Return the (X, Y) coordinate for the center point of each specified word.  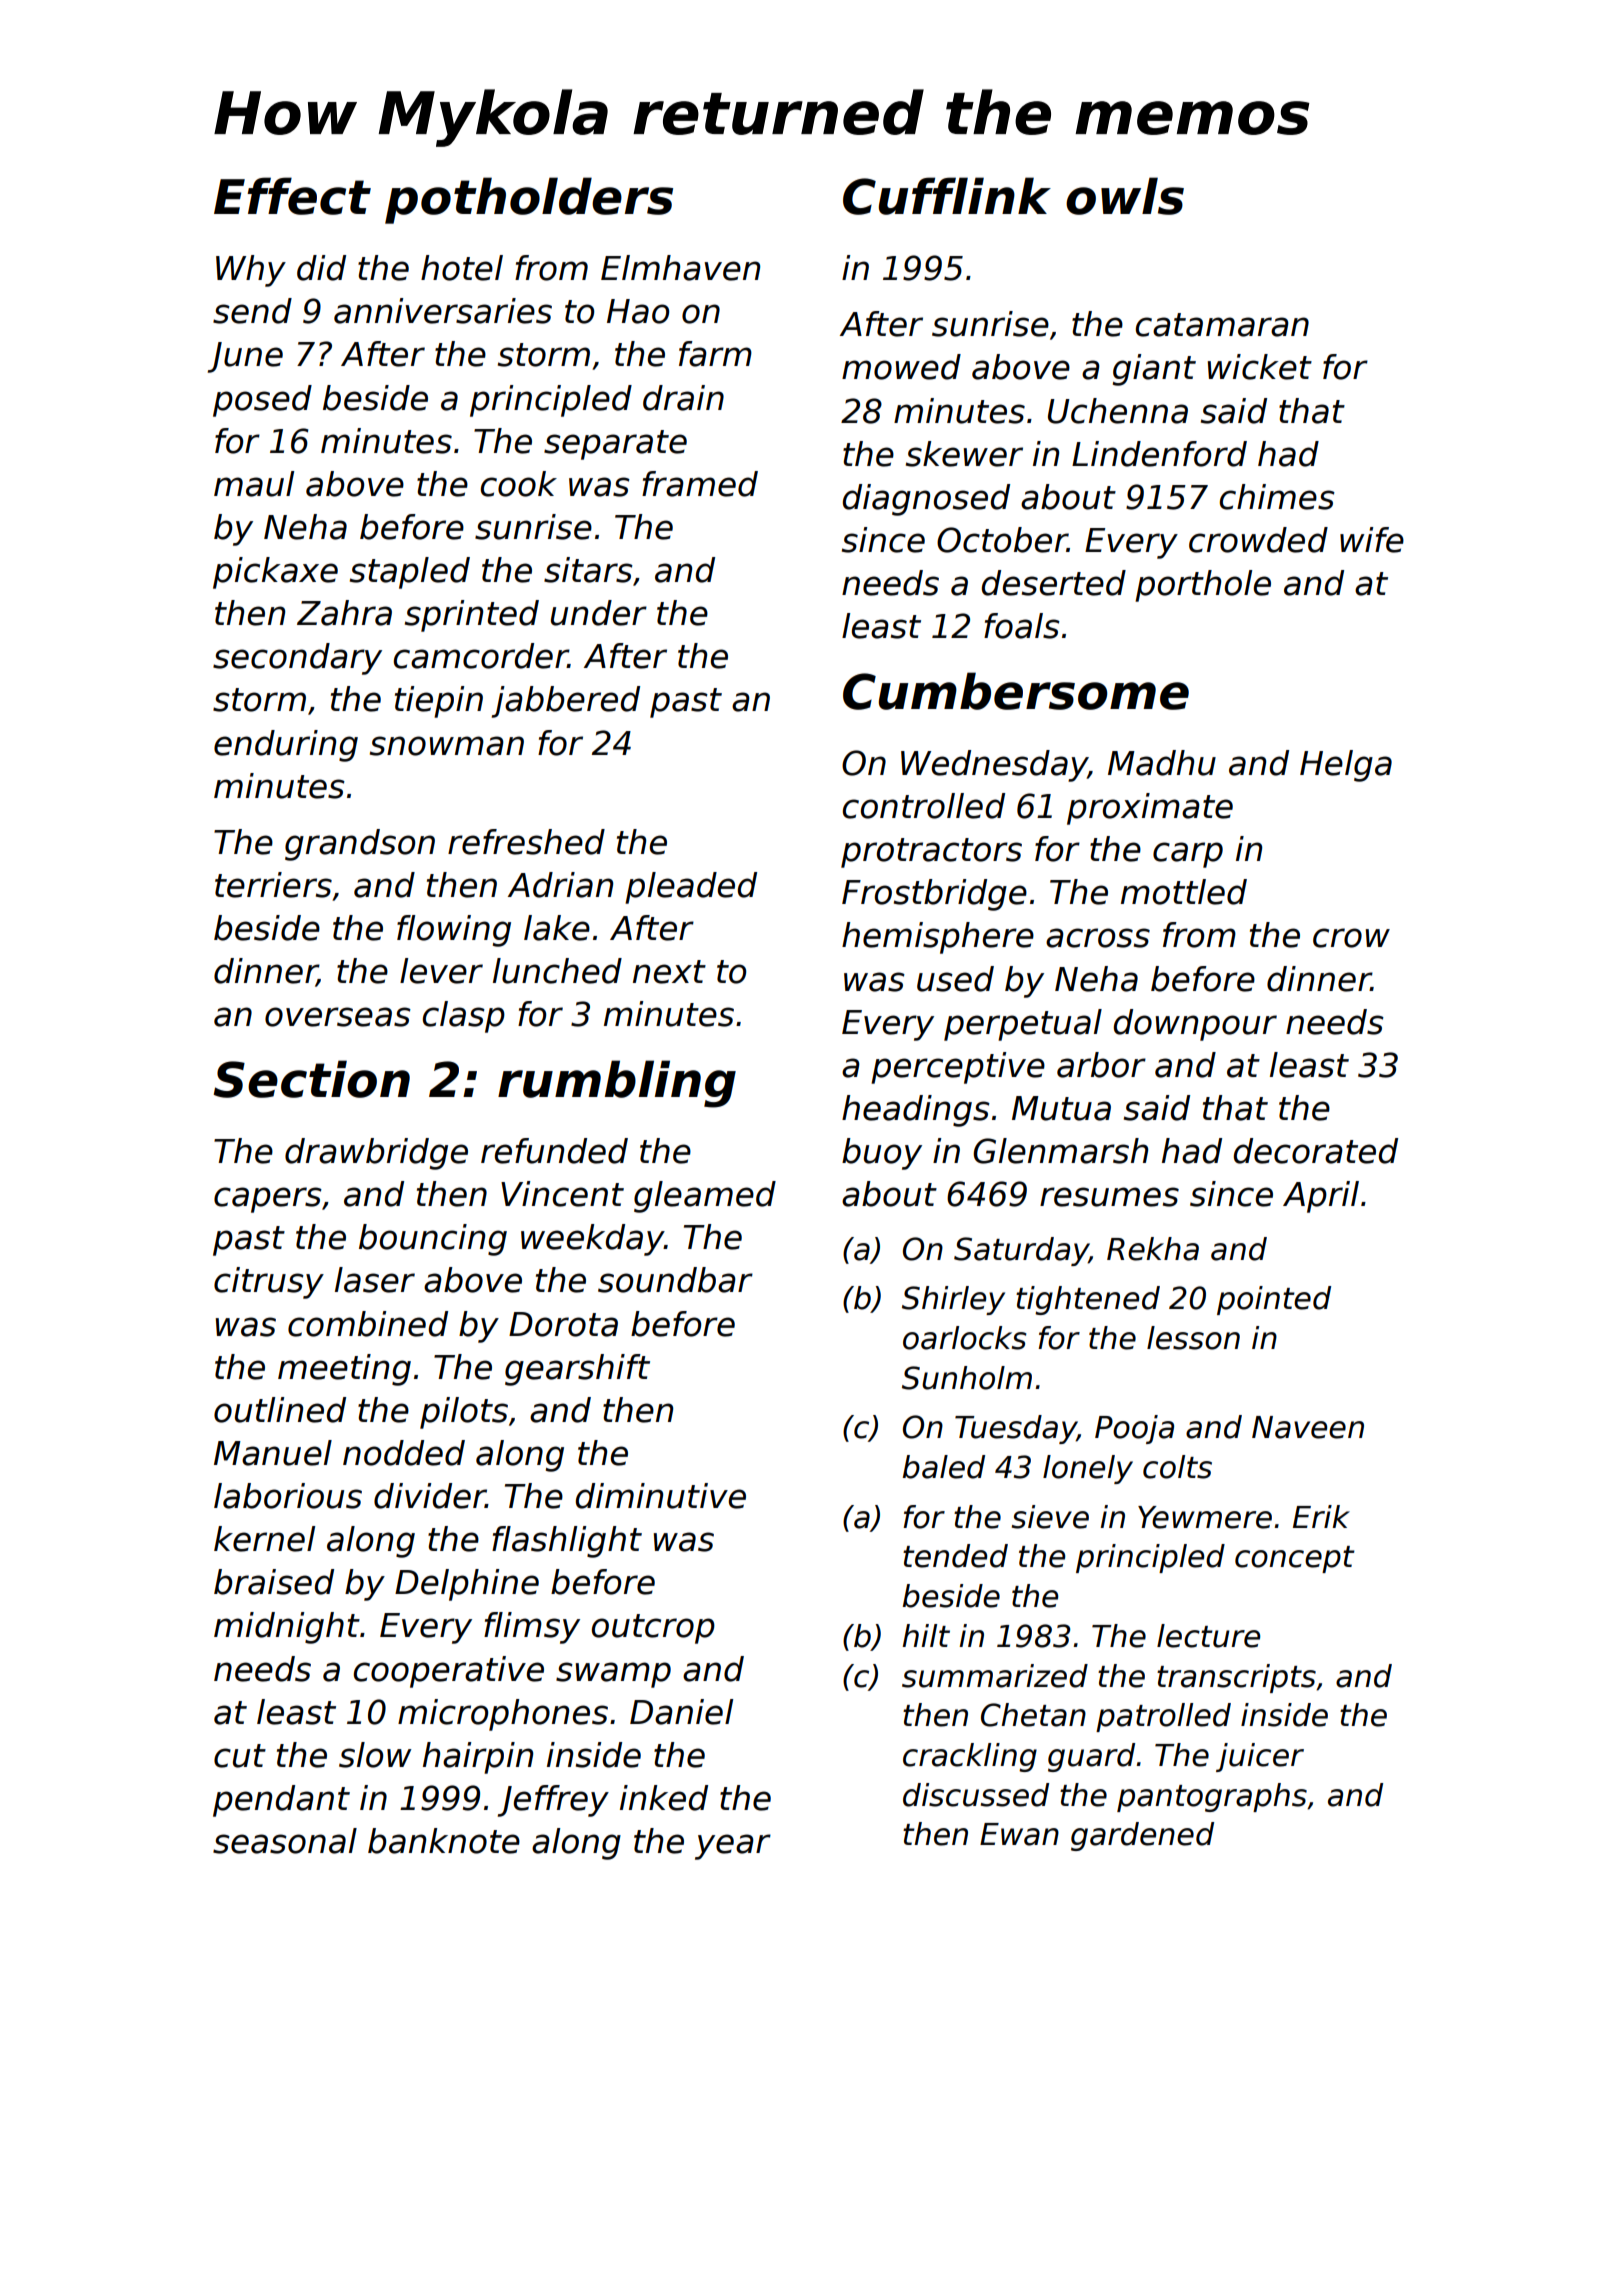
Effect (292, 196)
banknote (444, 1841)
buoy (882, 1154)
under (599, 613)
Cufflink (947, 196)
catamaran (1222, 325)
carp (1188, 855)
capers (268, 1200)
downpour (1195, 1025)
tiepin (439, 702)
